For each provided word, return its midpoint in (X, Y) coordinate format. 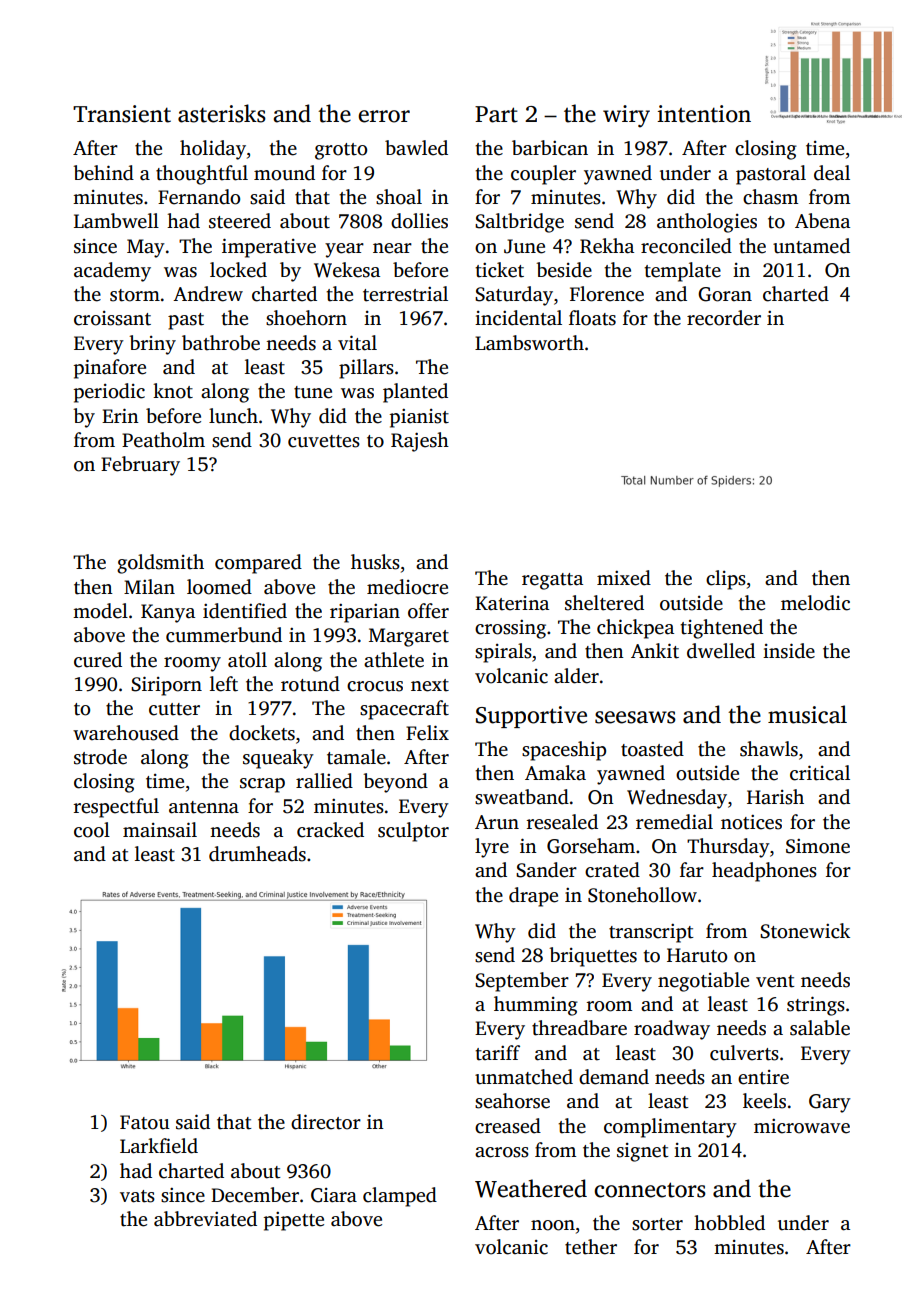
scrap (262, 785)
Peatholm (163, 440)
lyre (492, 848)
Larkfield (159, 1146)
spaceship (564, 751)
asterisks (222, 113)
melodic (815, 603)
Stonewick (805, 931)
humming (536, 1006)
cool (92, 830)
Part (496, 114)
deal (832, 173)
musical (807, 714)
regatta (552, 581)
